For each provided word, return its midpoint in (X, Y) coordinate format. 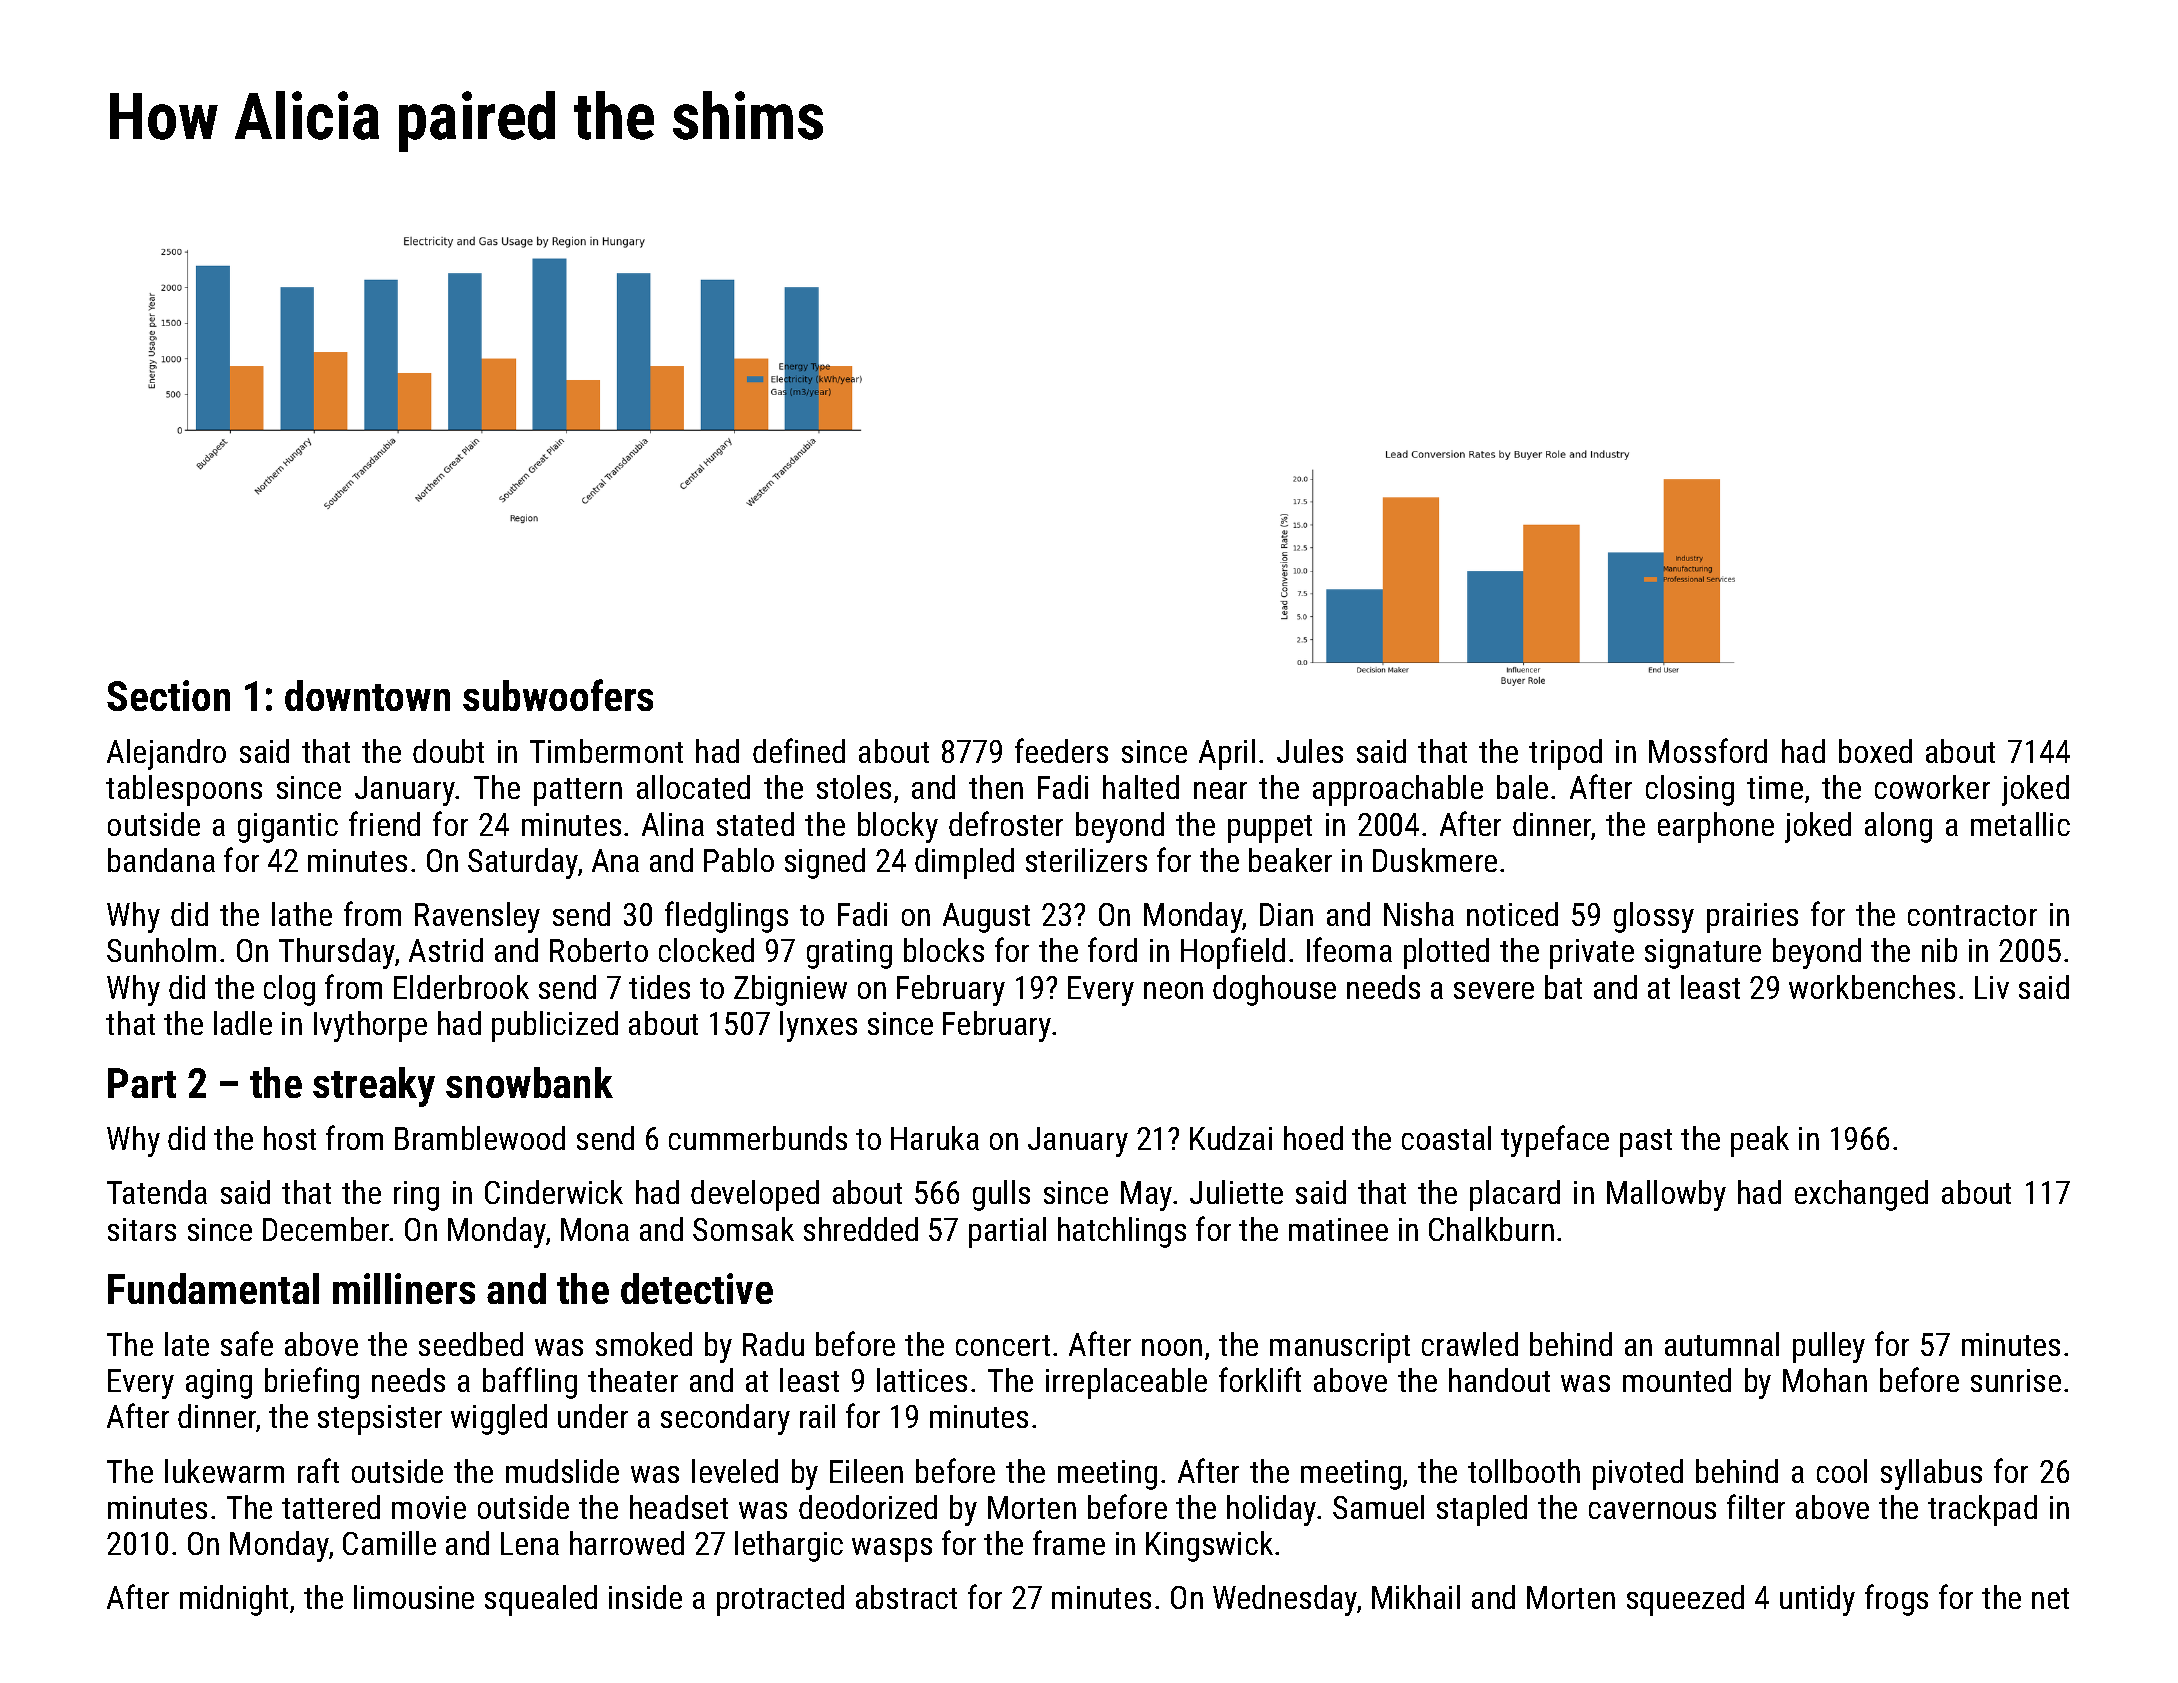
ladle (243, 1023)
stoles (854, 787)
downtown (367, 695)
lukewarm (224, 1471)
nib (1939, 950)
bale (1522, 787)
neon (1173, 990)
